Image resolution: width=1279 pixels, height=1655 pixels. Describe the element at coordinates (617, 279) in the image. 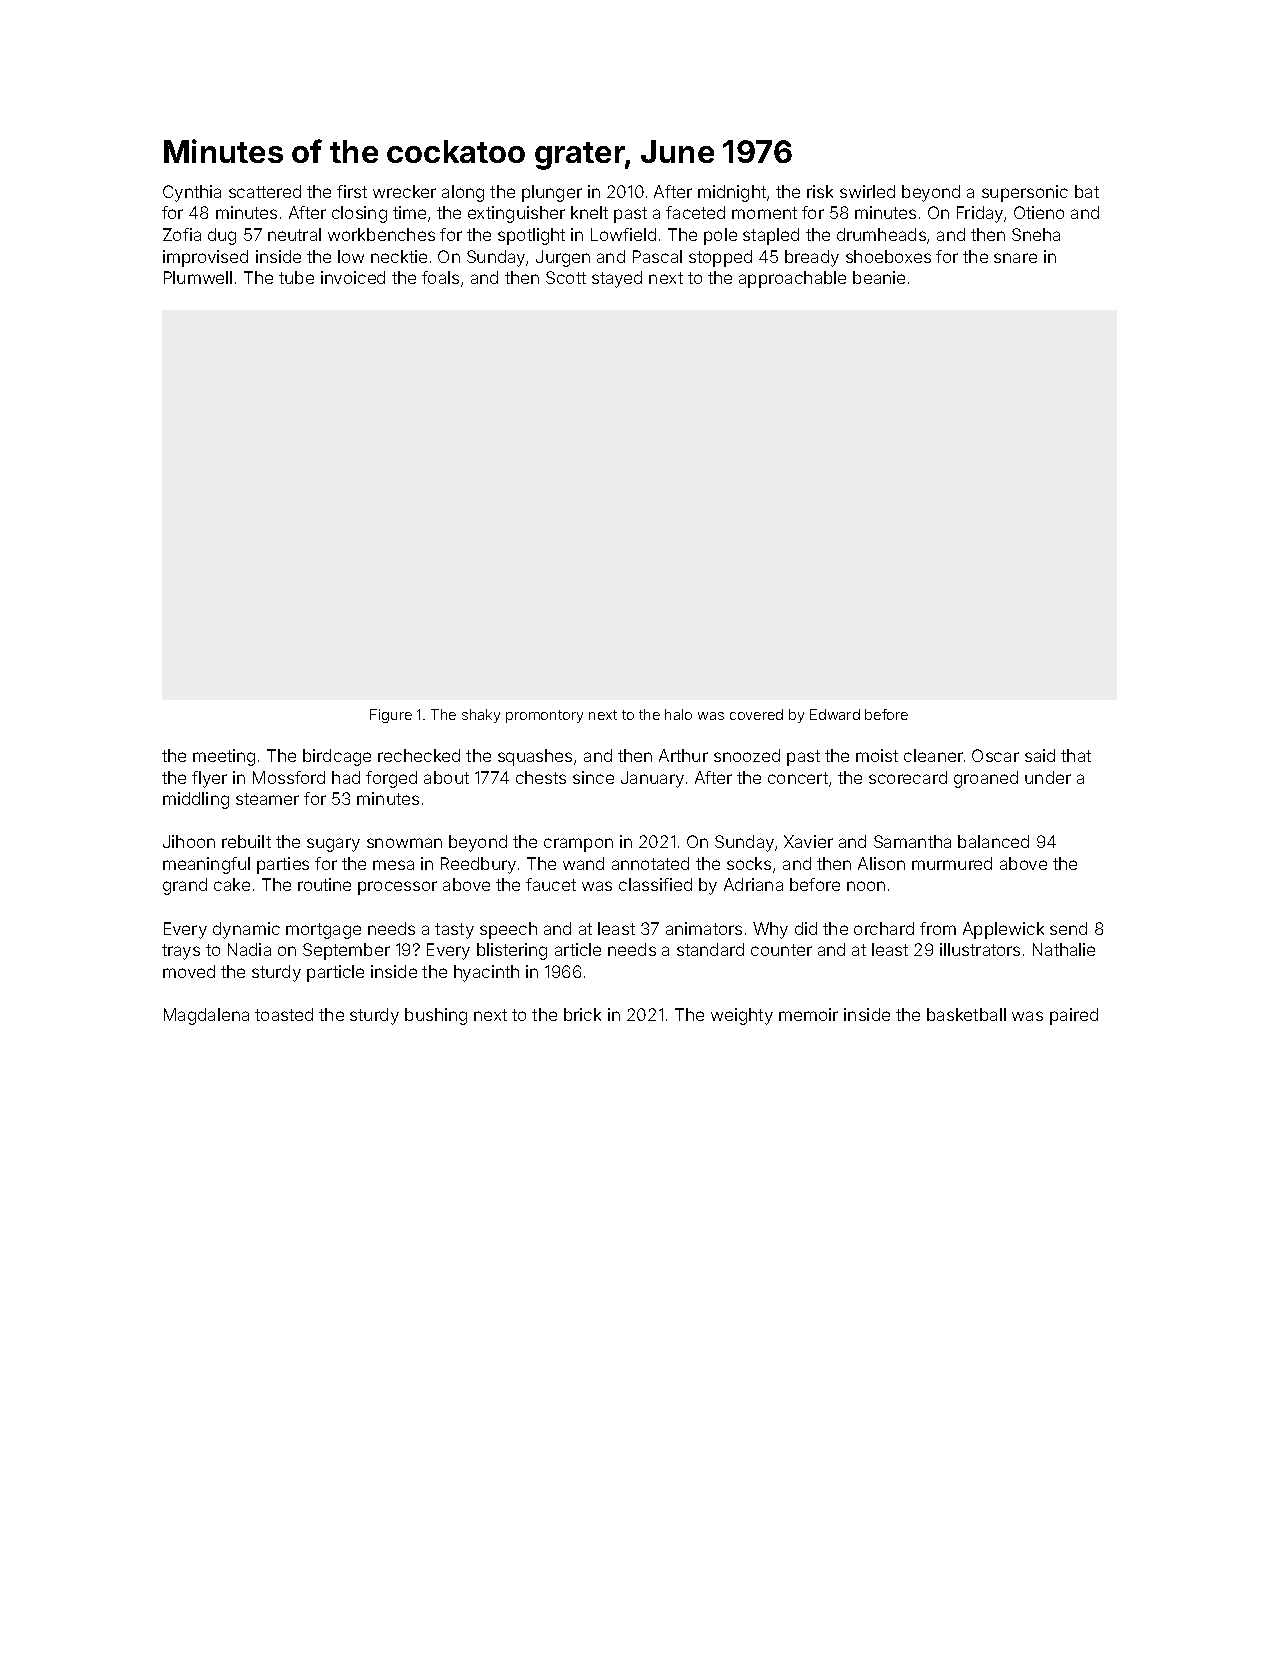

I see `stayed` at that location.
